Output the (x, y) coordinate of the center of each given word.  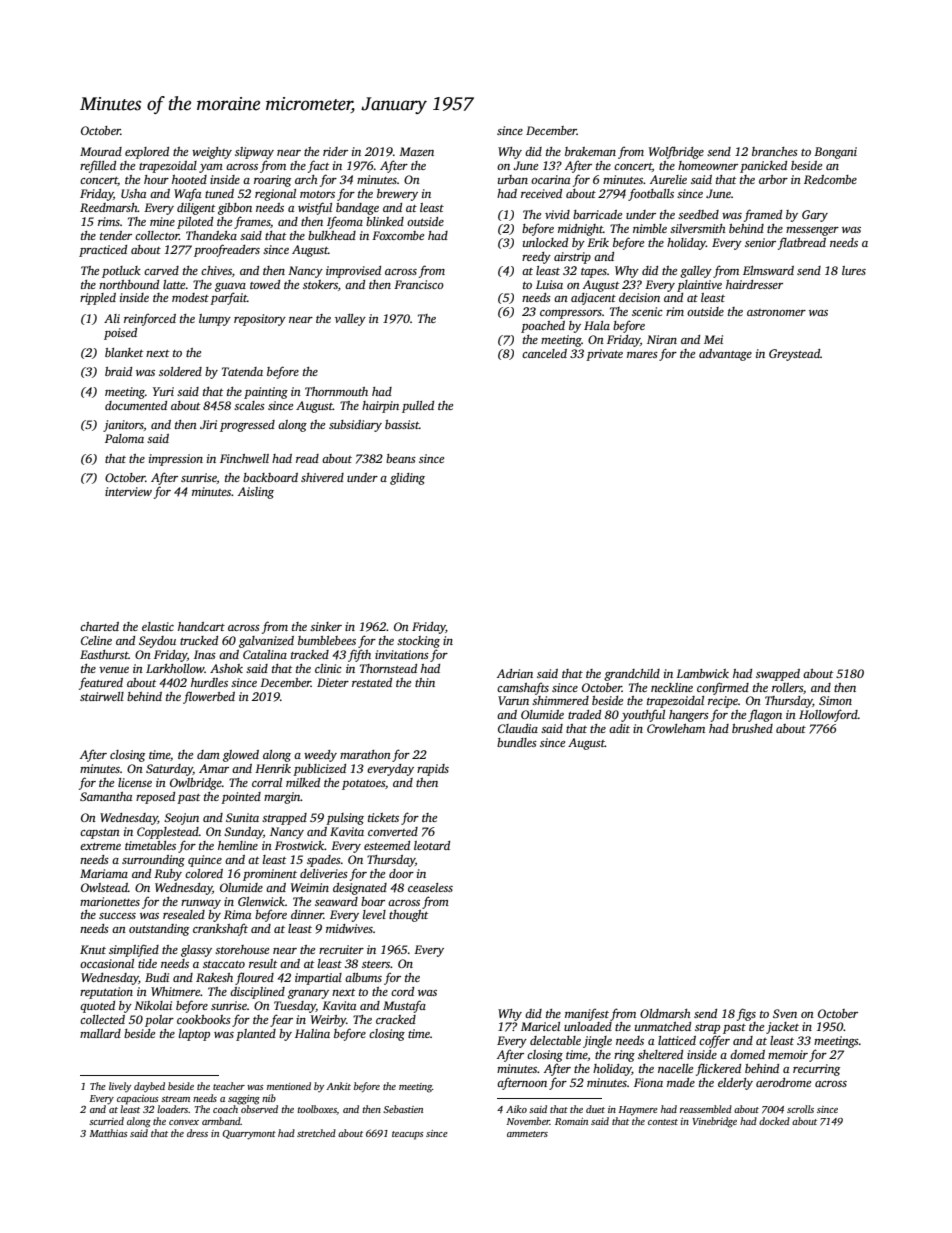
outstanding (159, 930)
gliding (407, 479)
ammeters (527, 1134)
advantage (725, 355)
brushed (752, 728)
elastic (158, 626)
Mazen (416, 151)
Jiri (208, 424)
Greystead (794, 355)
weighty (212, 153)
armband (221, 1121)
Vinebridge (715, 1122)
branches (775, 151)
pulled (418, 407)
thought (408, 916)
